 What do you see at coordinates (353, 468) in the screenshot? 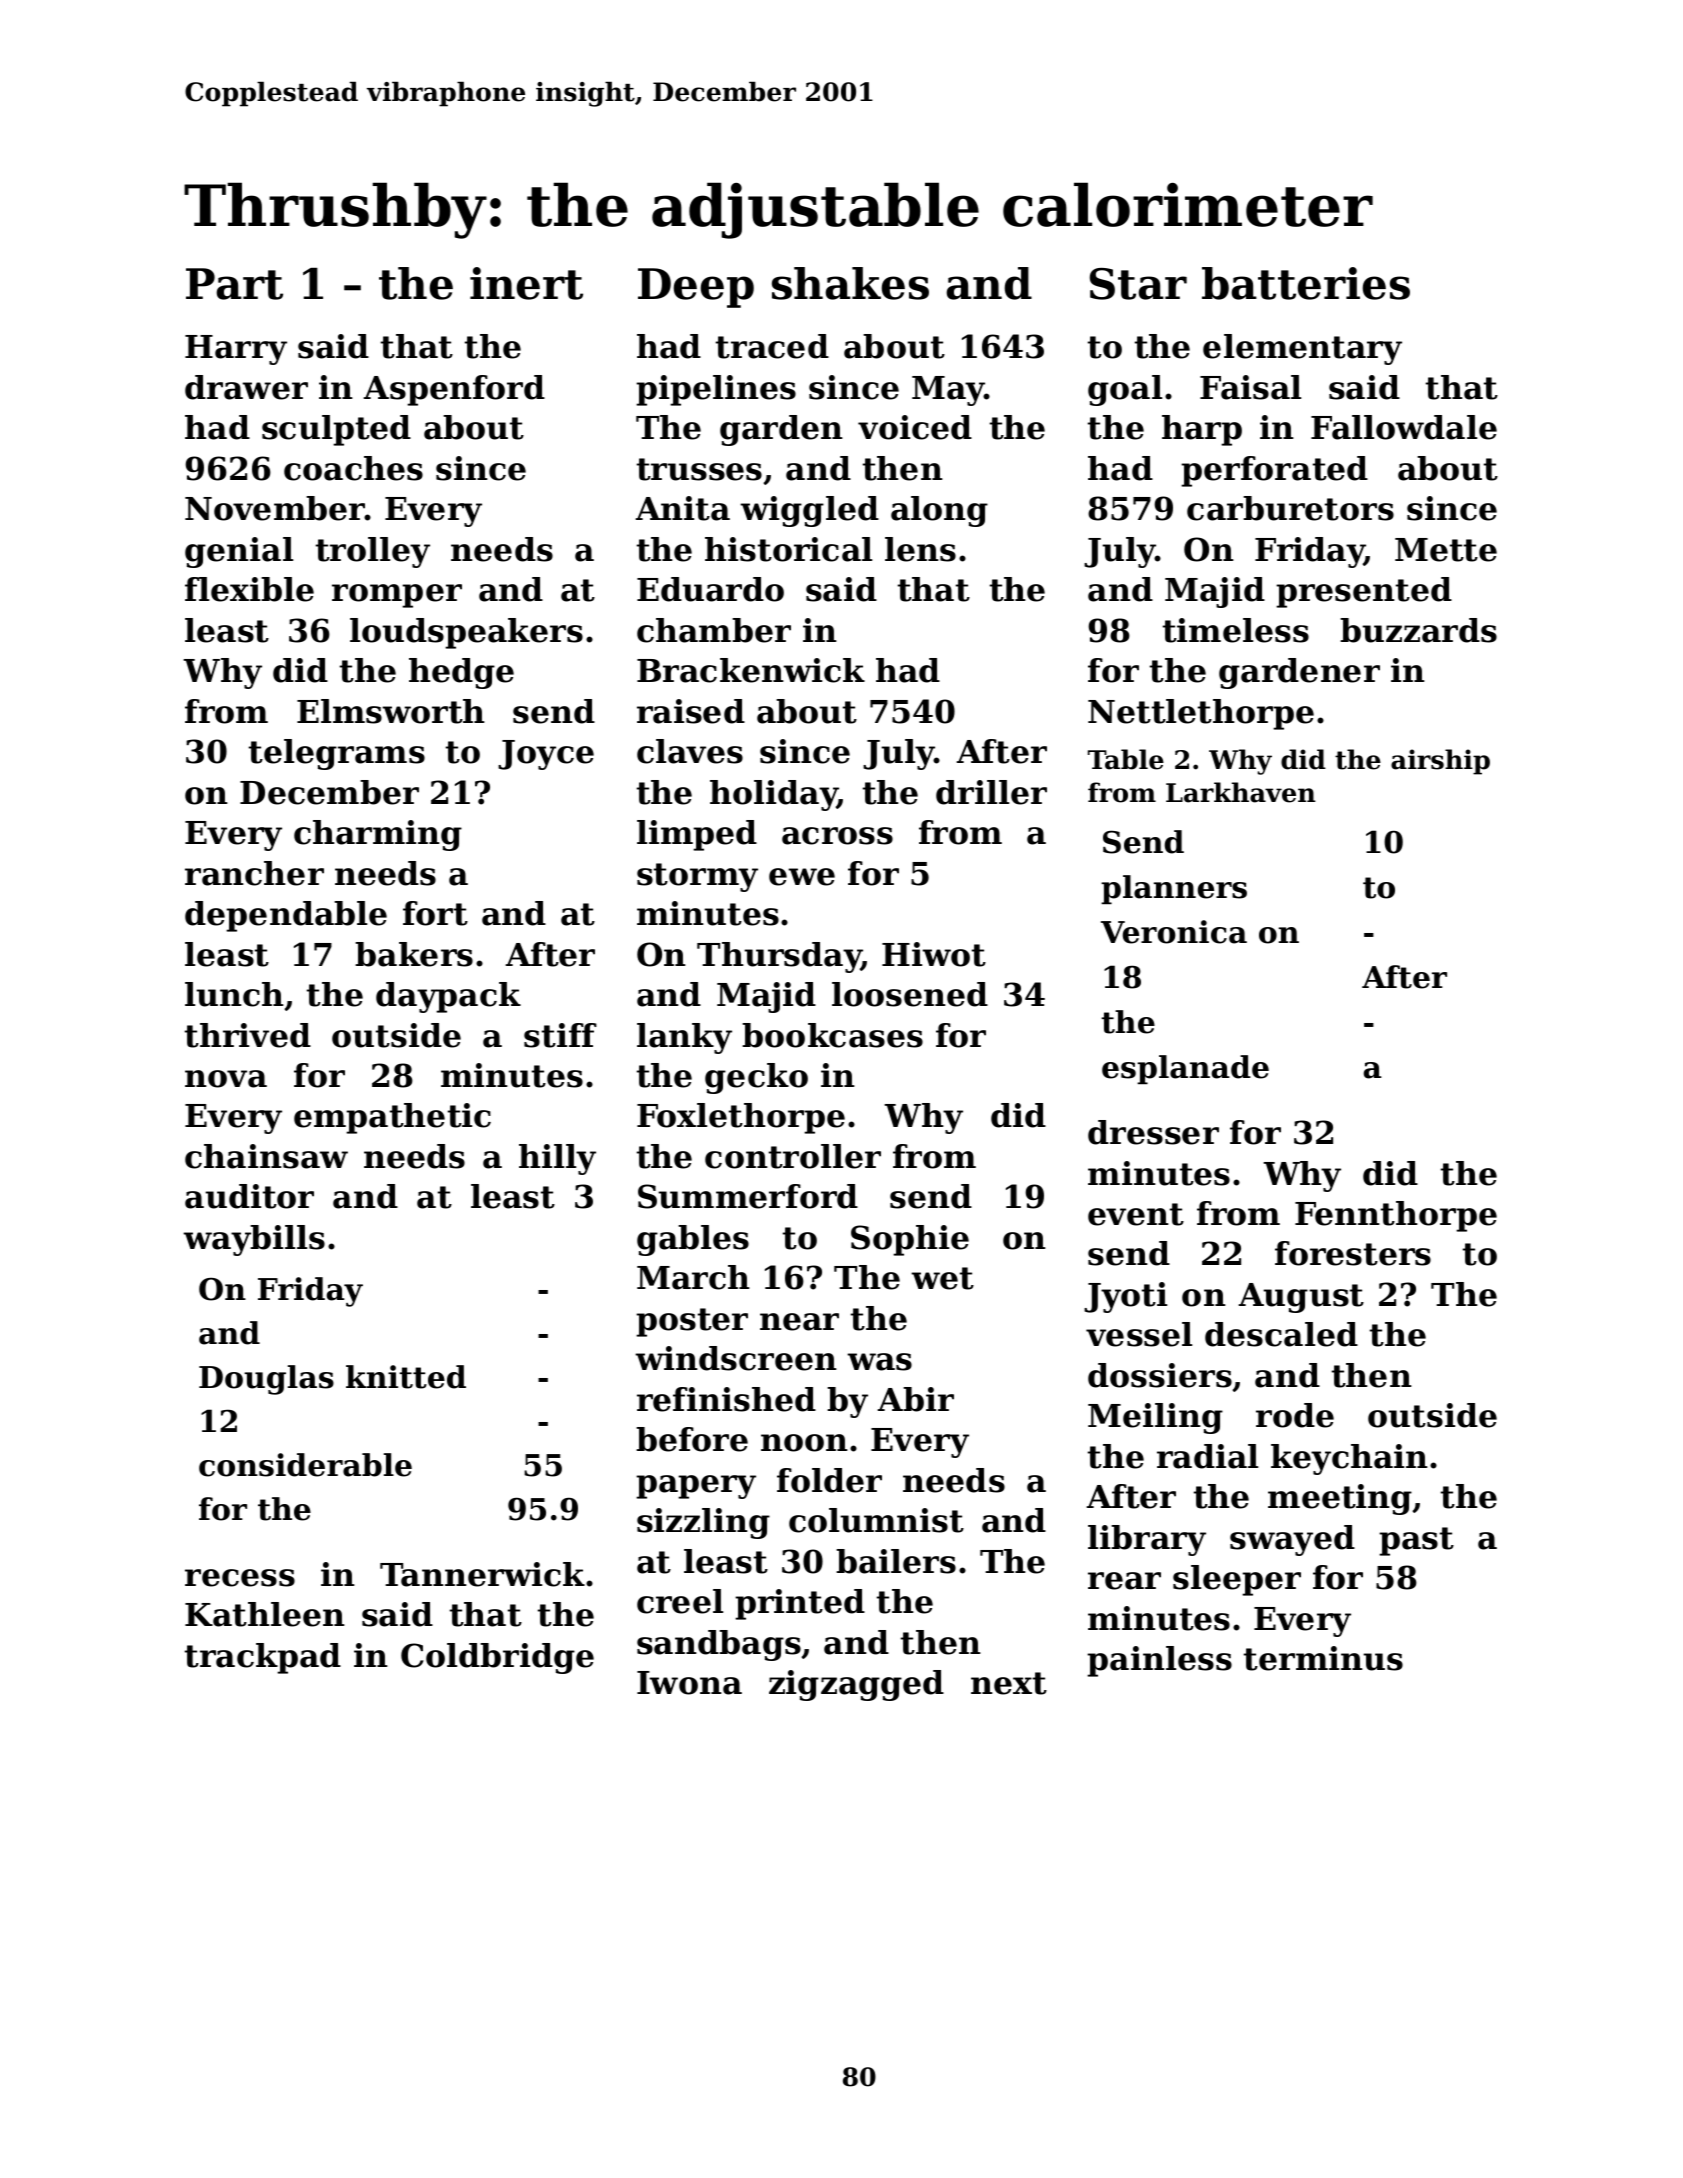
I see `coaches` at bounding box center [353, 468].
